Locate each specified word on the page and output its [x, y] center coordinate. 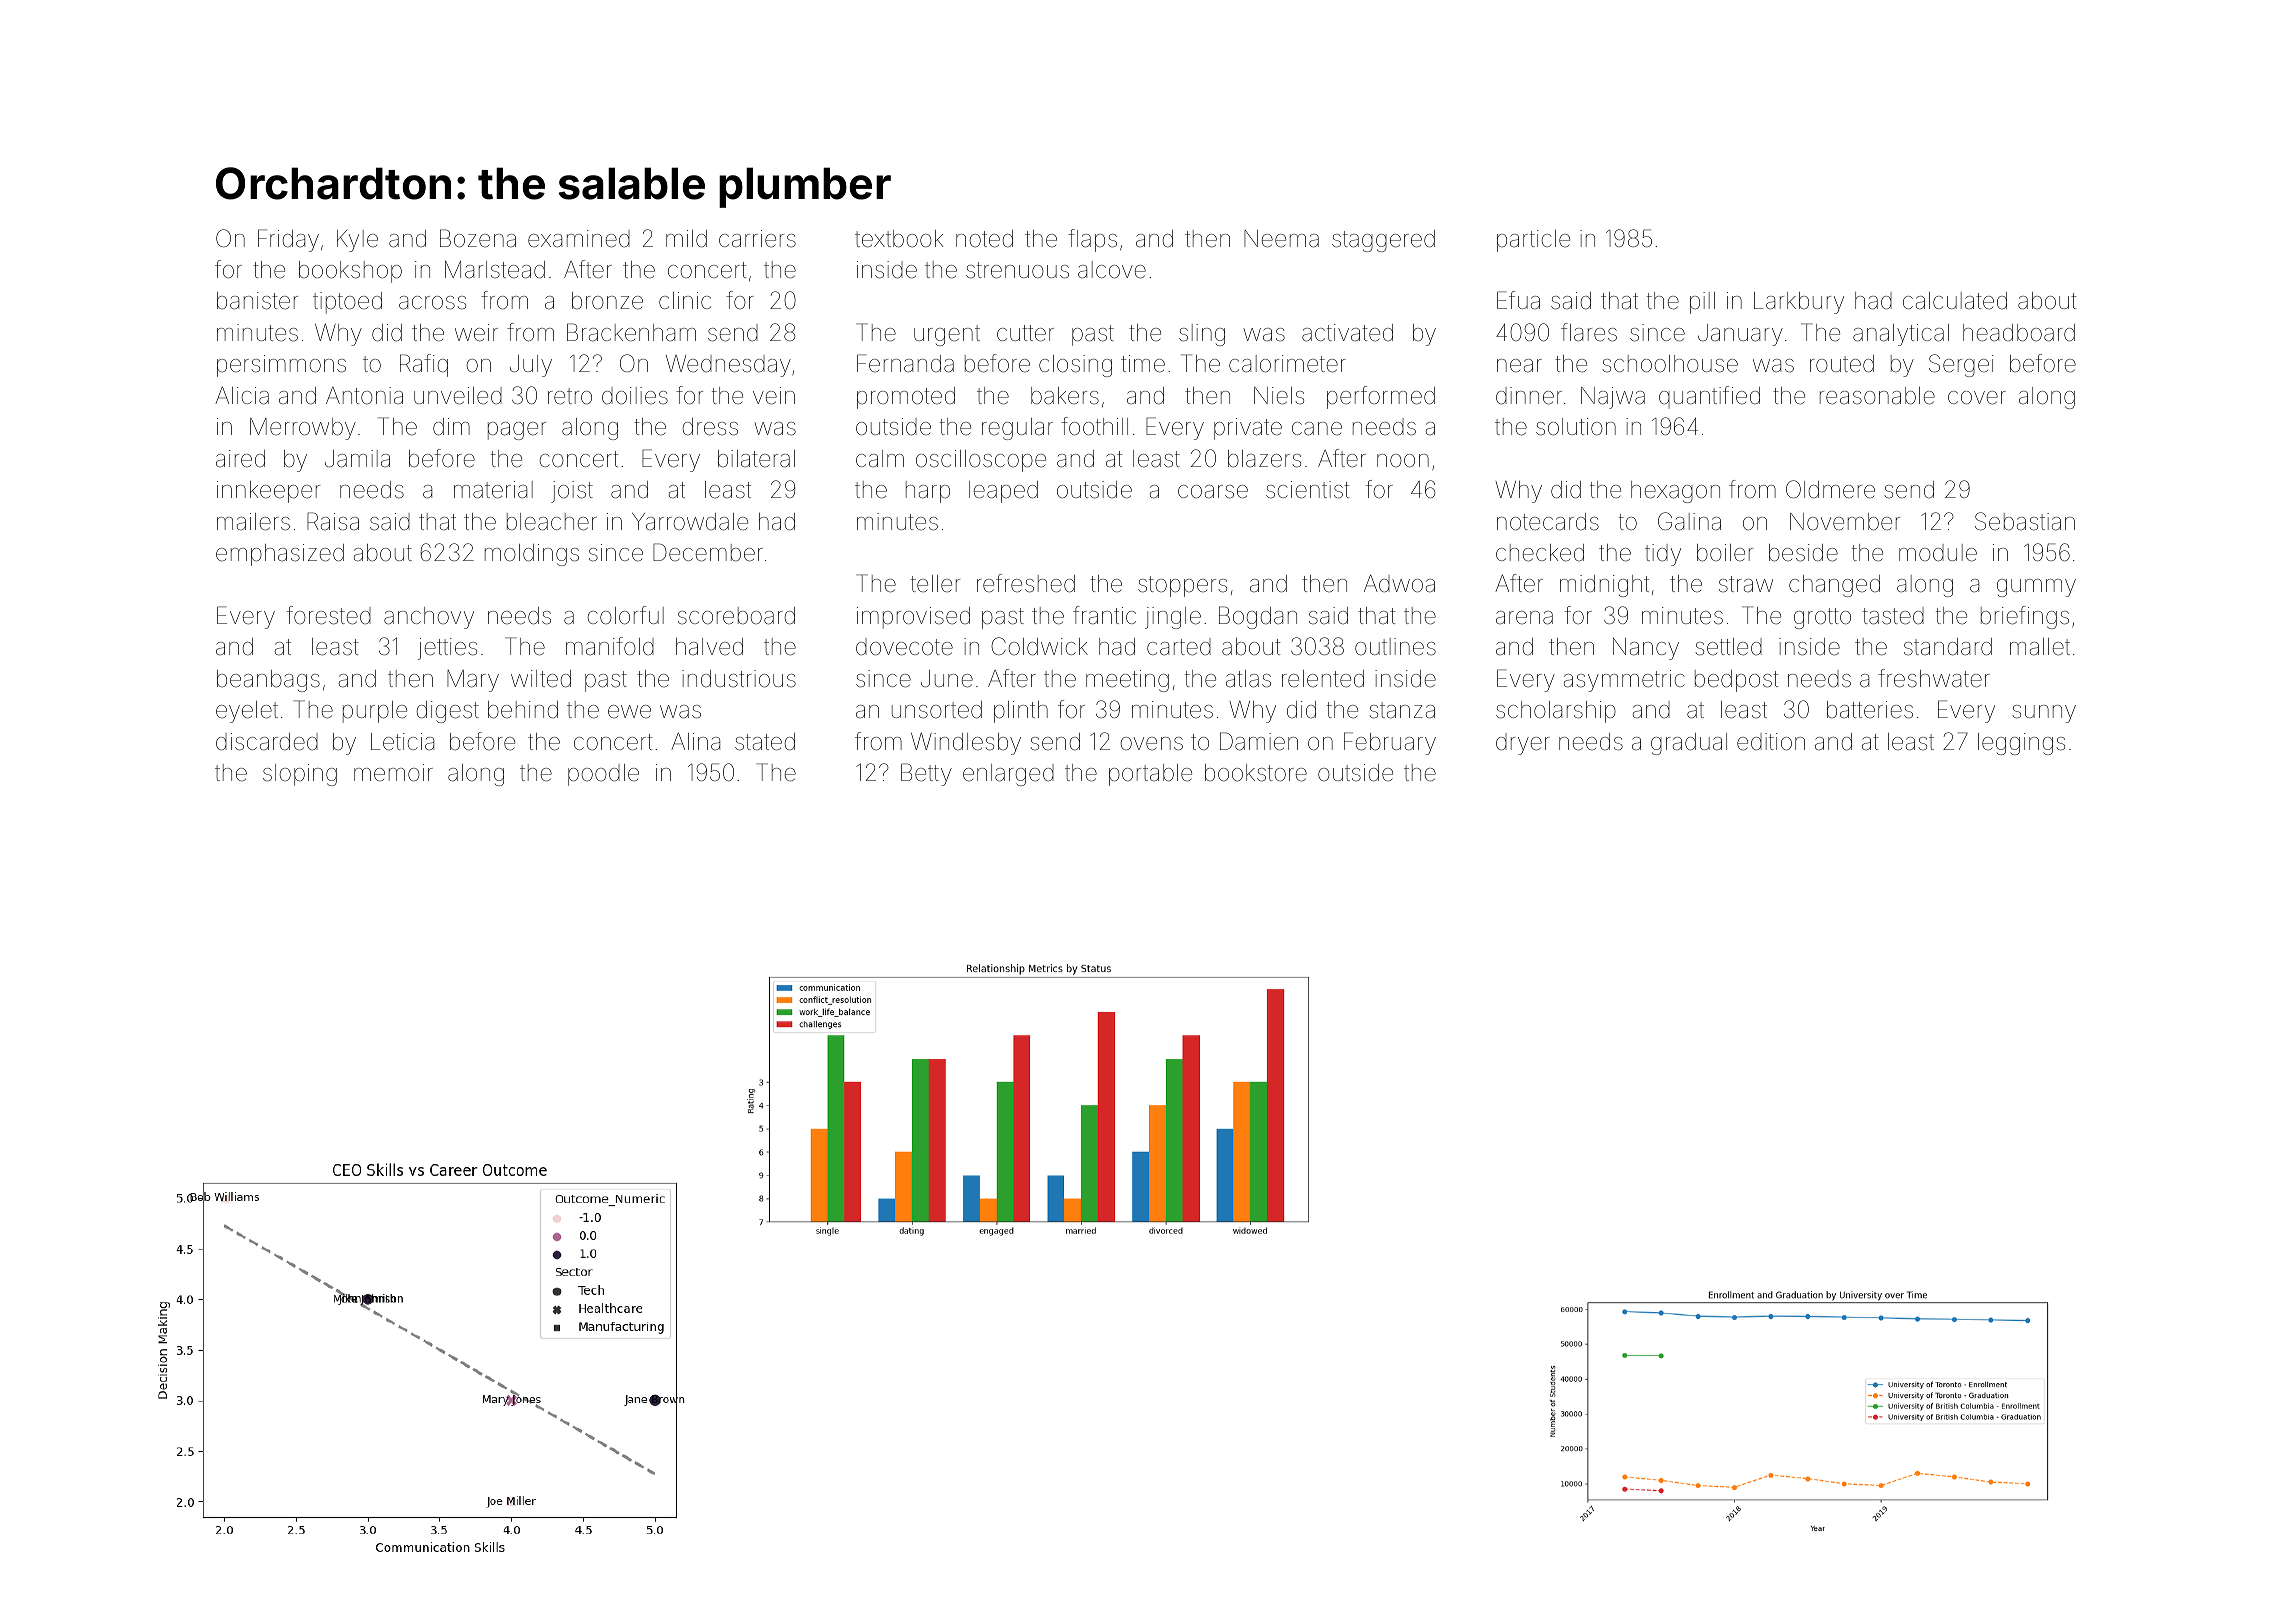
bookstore [1256, 773]
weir [476, 333]
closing [1075, 366]
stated [765, 742]
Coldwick [1039, 646]
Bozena [478, 238]
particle [1533, 241]
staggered [1383, 241]
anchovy [429, 618]
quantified [1709, 397]
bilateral [756, 459]
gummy [2036, 588]
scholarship [1556, 712]
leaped [1003, 492]
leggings [2021, 744]
